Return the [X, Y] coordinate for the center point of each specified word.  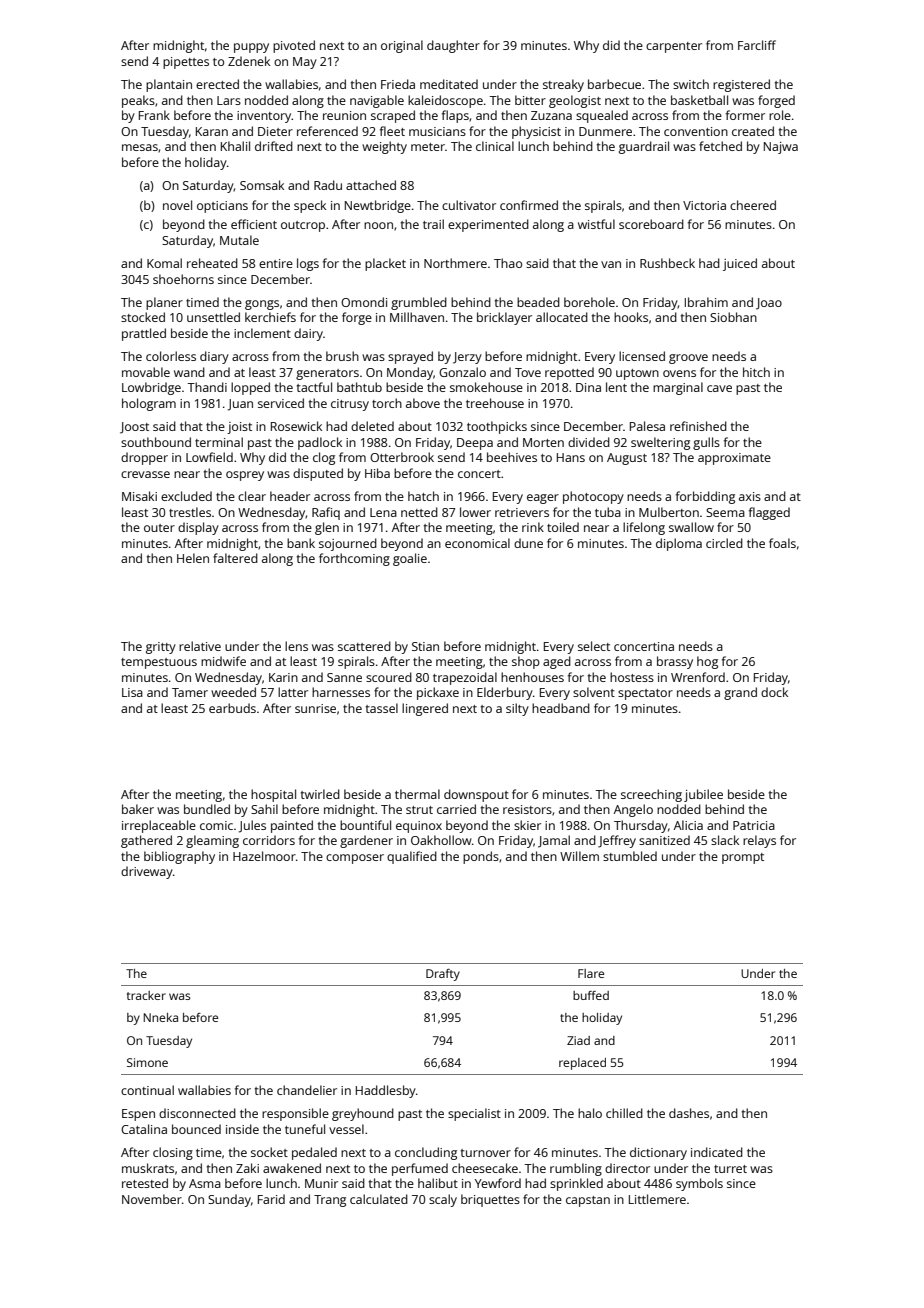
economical [477, 543]
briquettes [490, 1200]
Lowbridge [151, 388]
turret [730, 1169]
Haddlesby [386, 1091]
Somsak [262, 185]
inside [242, 1129]
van [611, 264]
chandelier [307, 1090]
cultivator [469, 205]
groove [688, 359]
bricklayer [504, 318]
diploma [679, 544]
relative [200, 646]
